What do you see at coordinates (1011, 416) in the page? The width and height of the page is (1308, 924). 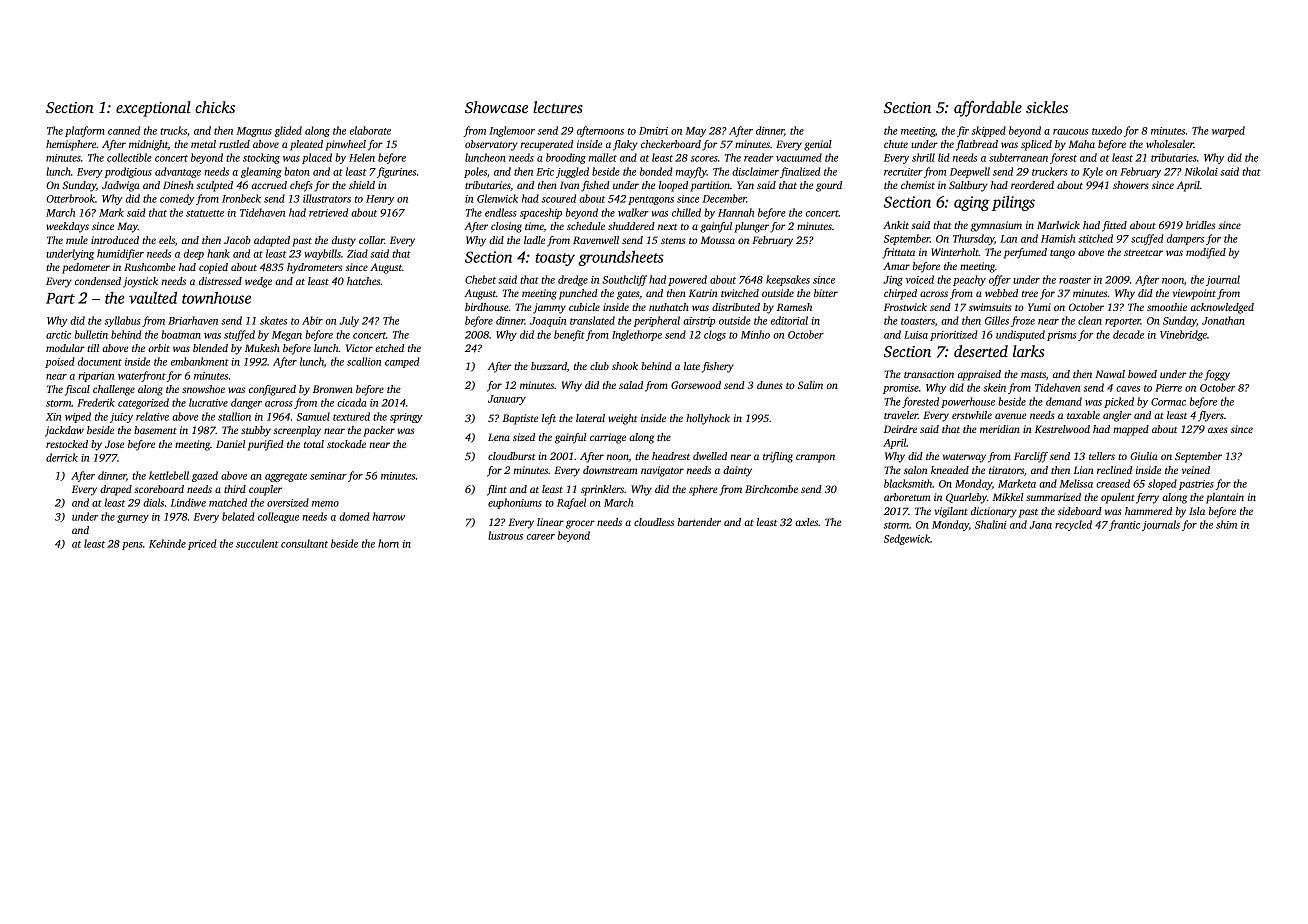 I see `avenue` at bounding box center [1011, 416].
